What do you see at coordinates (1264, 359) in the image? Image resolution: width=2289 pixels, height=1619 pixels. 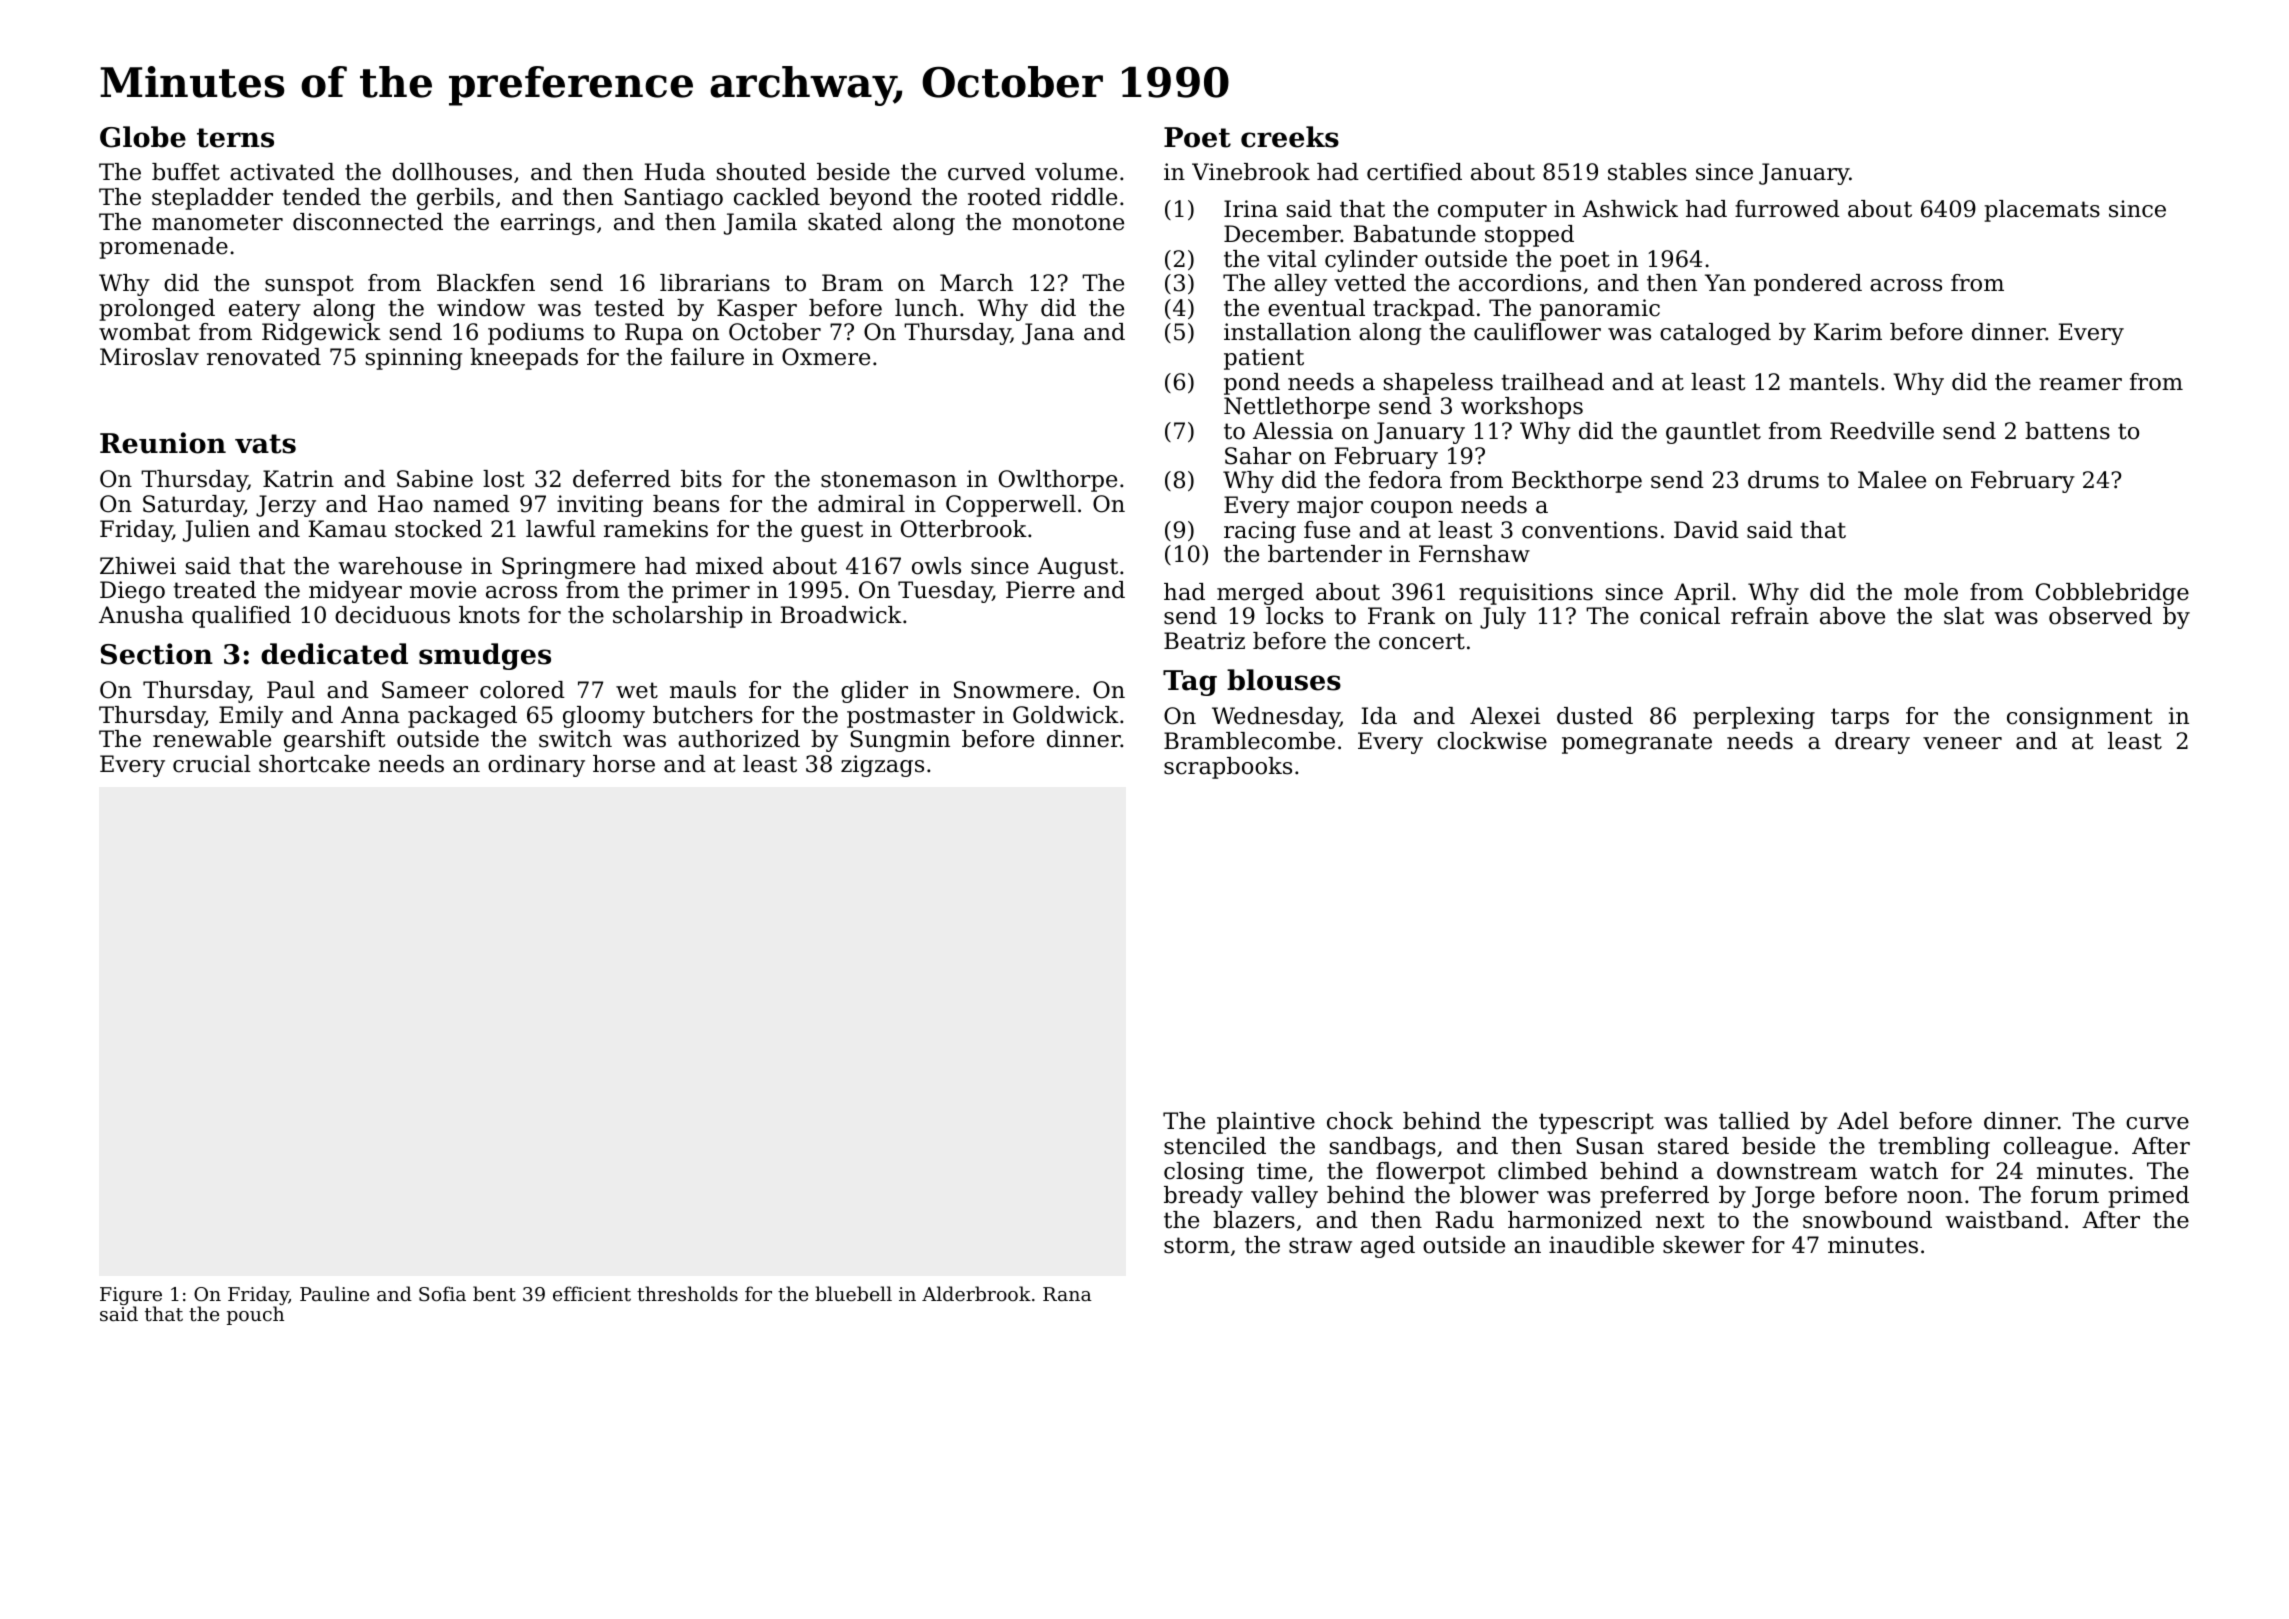 I see `patient` at bounding box center [1264, 359].
